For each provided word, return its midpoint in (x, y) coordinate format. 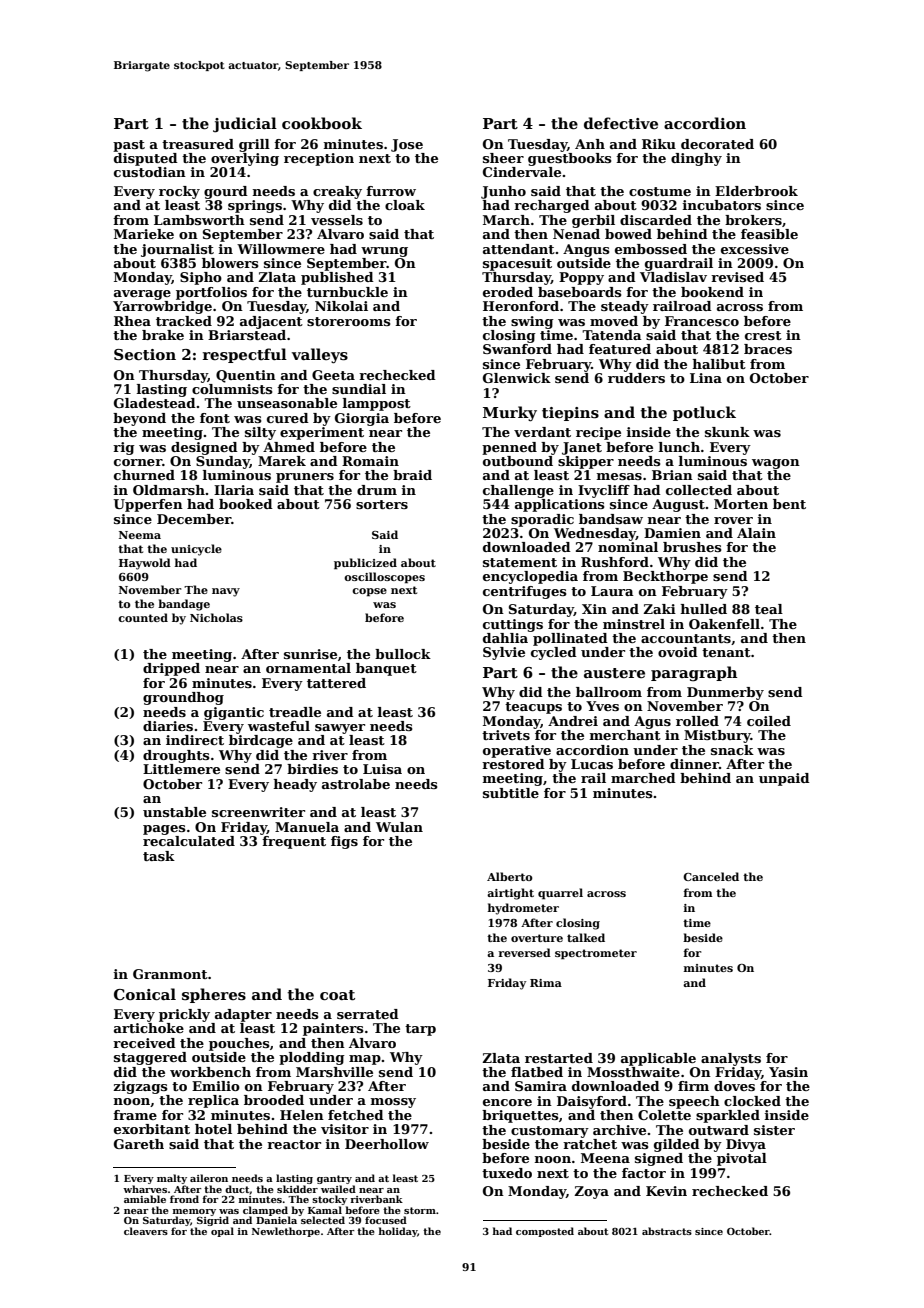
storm (420, 1210)
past (129, 146)
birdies (312, 769)
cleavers (146, 1231)
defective (621, 123)
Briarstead (247, 335)
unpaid (784, 779)
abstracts (667, 1231)
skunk (727, 432)
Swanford (517, 349)
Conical (145, 994)
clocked (752, 1101)
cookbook (322, 123)
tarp (420, 1030)
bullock (403, 654)
